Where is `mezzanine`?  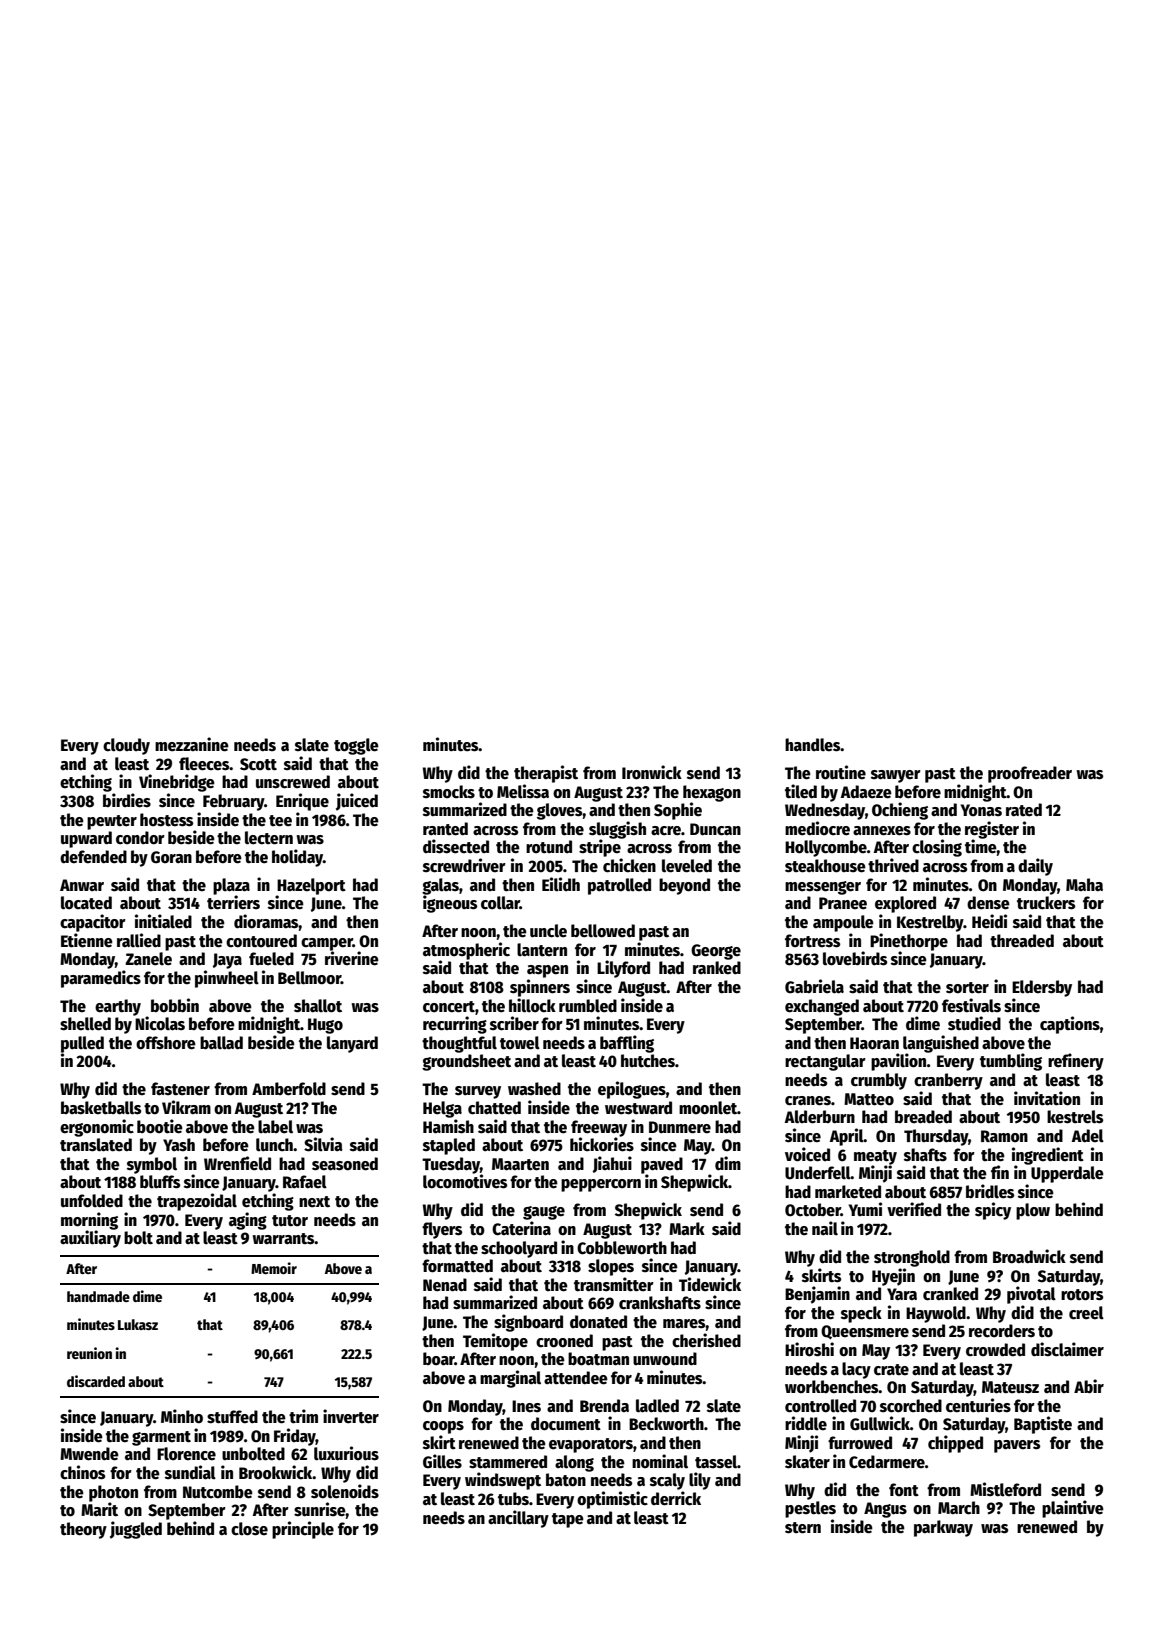 mezzanine is located at coordinates (192, 744).
